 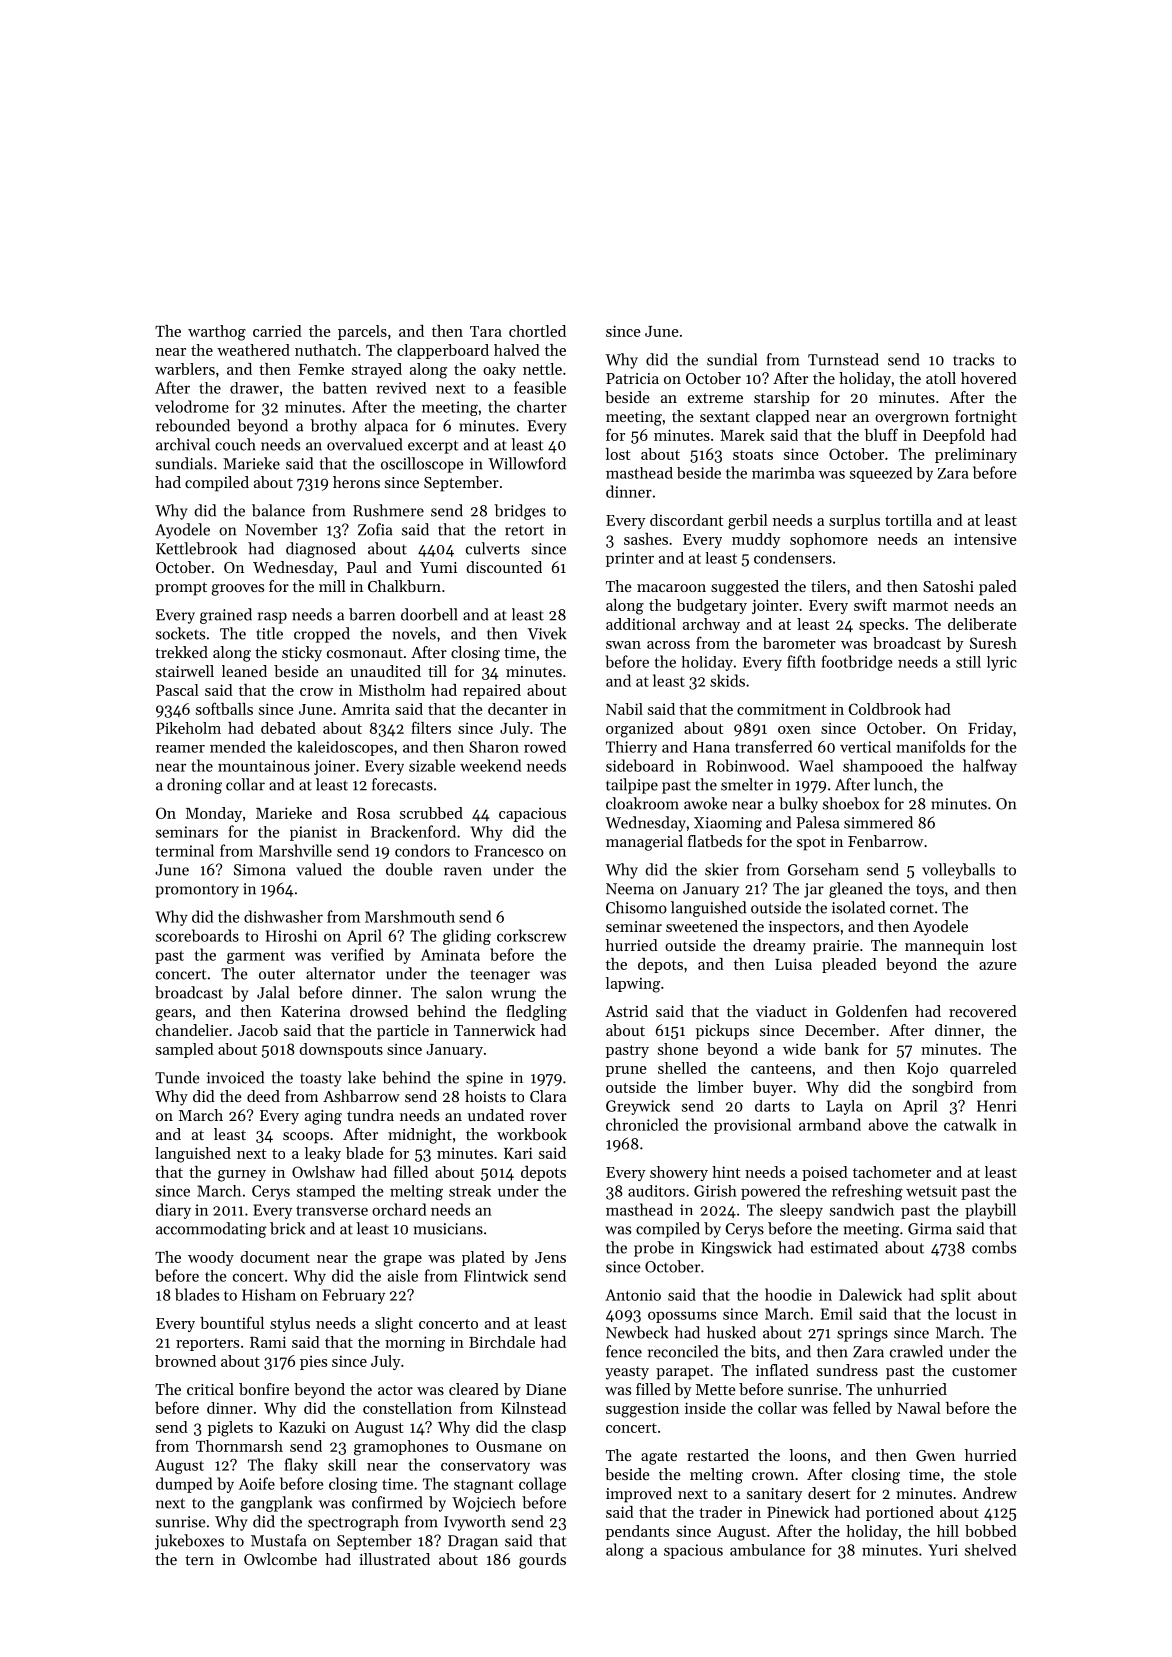 I want to click on dumped, so click(x=184, y=1485).
